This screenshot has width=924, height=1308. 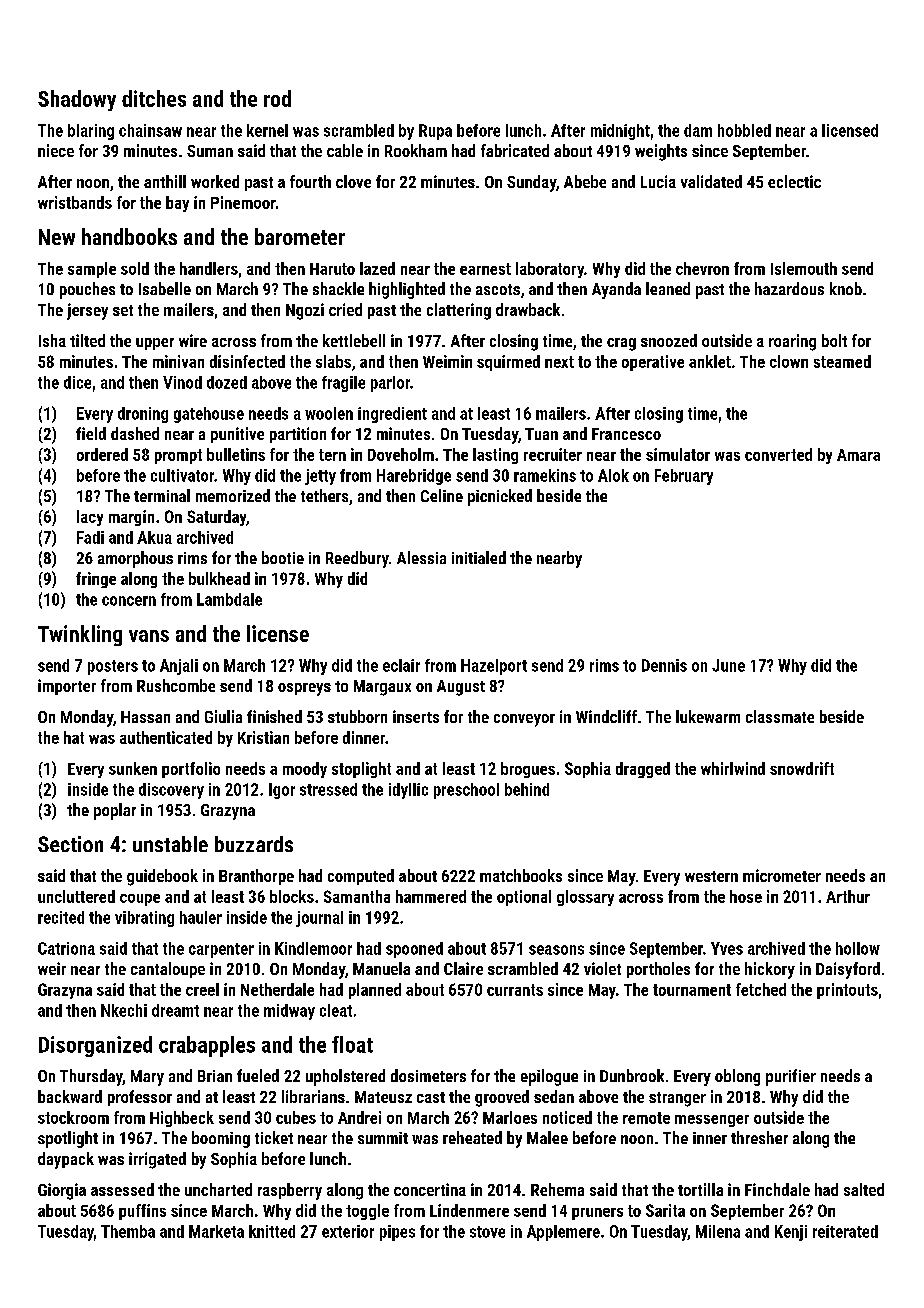 I want to click on hose, so click(x=746, y=896).
